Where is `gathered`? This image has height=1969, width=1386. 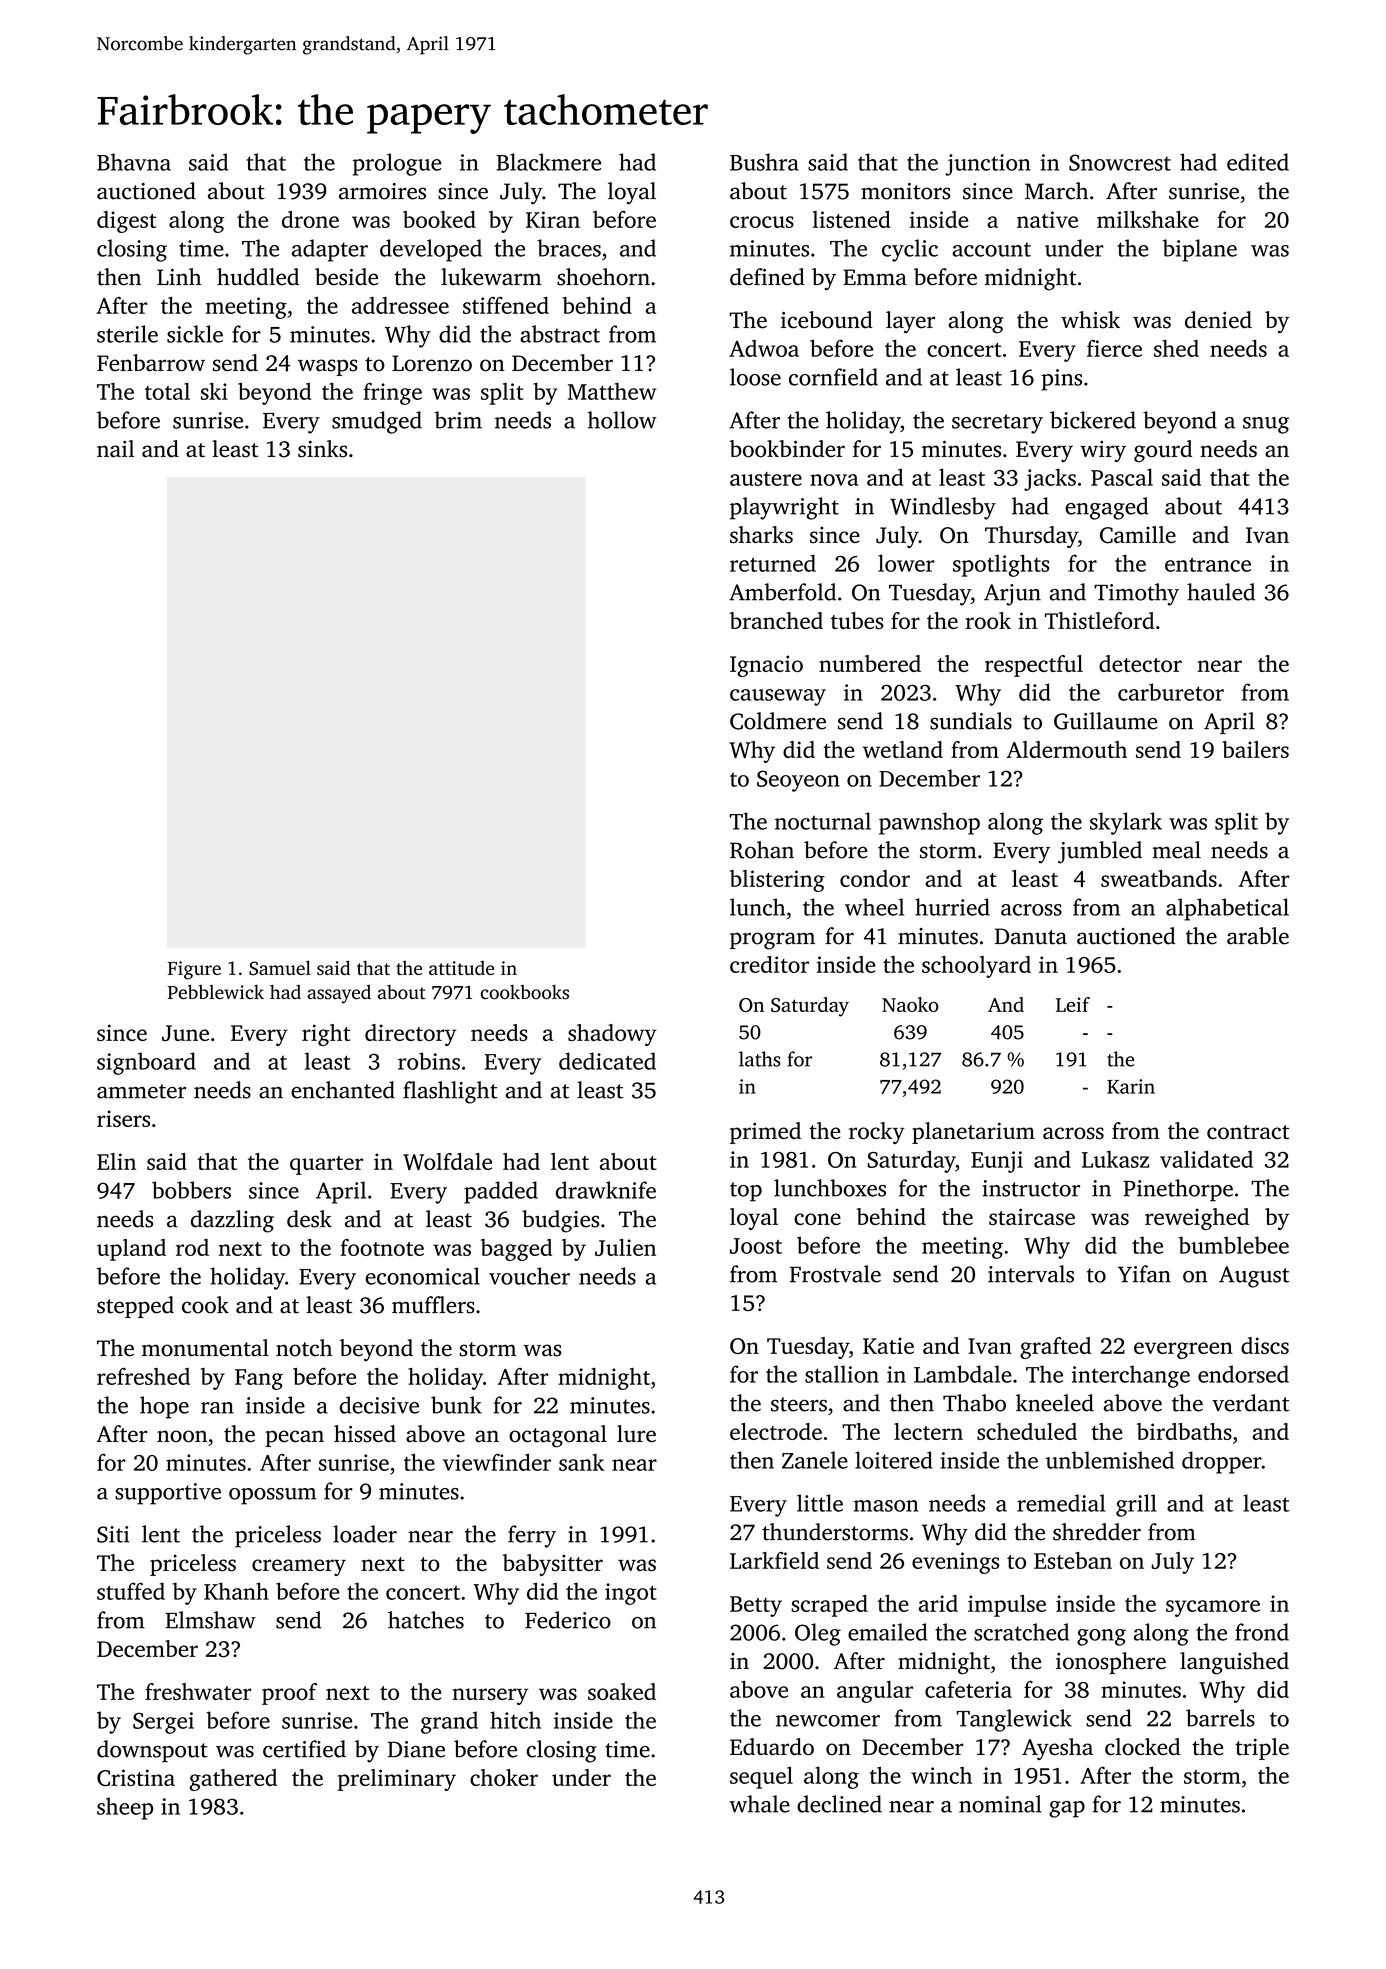 gathered is located at coordinates (233, 1780).
